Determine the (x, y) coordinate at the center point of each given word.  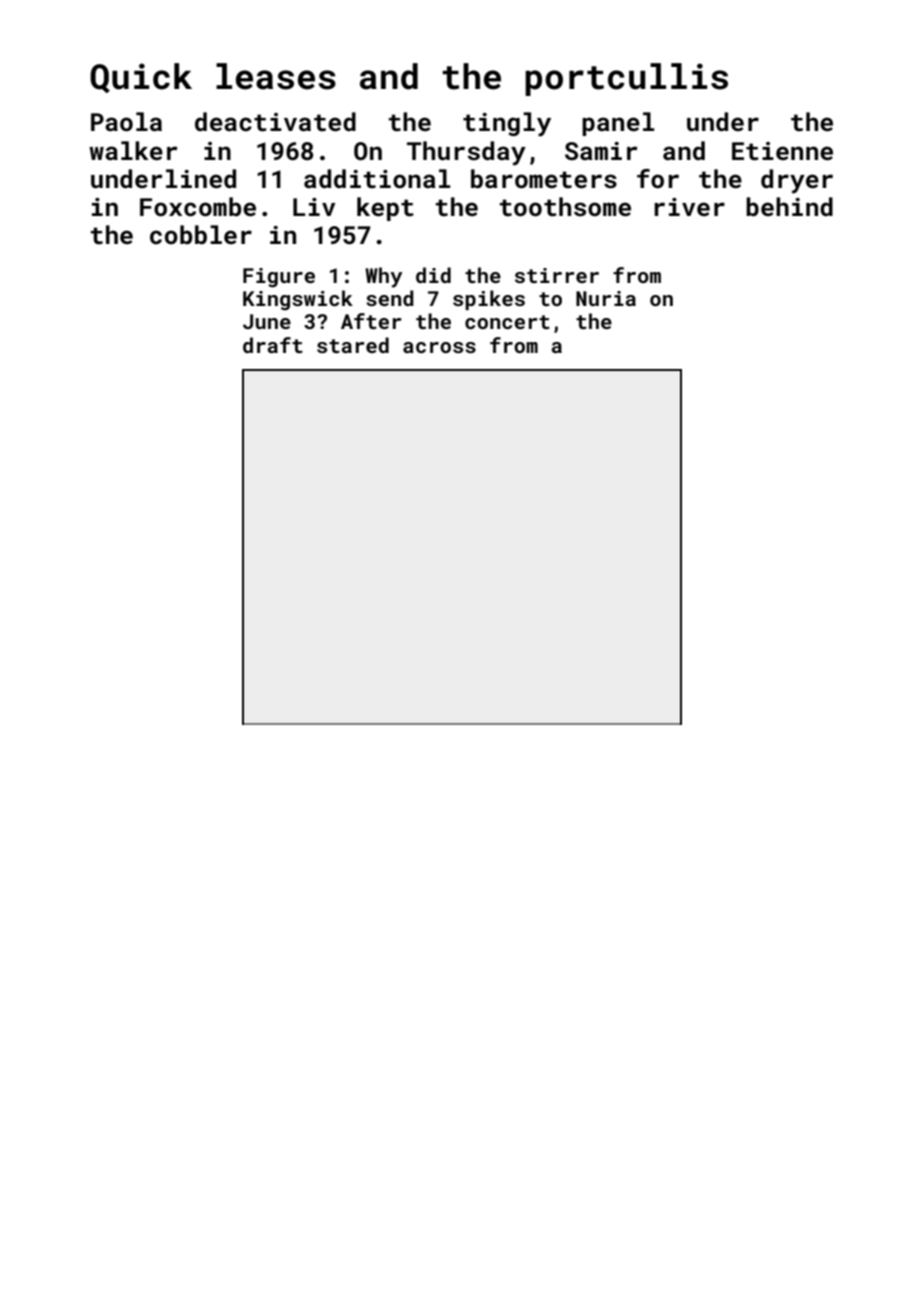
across (439, 347)
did (433, 275)
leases (276, 76)
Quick (141, 78)
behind (789, 206)
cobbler (201, 234)
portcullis (626, 79)
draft (273, 345)
